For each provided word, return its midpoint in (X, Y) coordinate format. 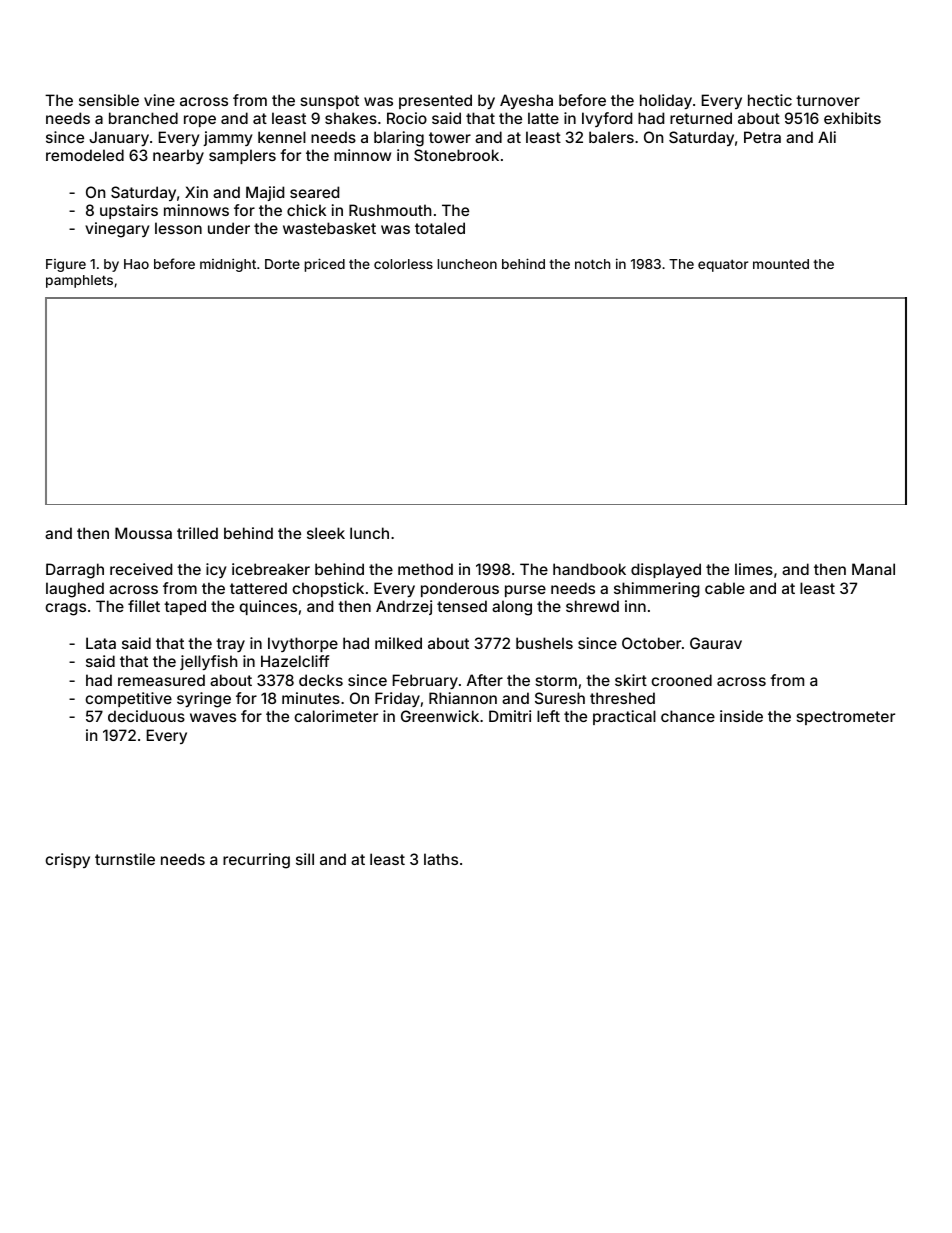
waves (213, 717)
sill (305, 859)
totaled (440, 228)
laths (441, 859)
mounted (781, 264)
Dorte (282, 264)
